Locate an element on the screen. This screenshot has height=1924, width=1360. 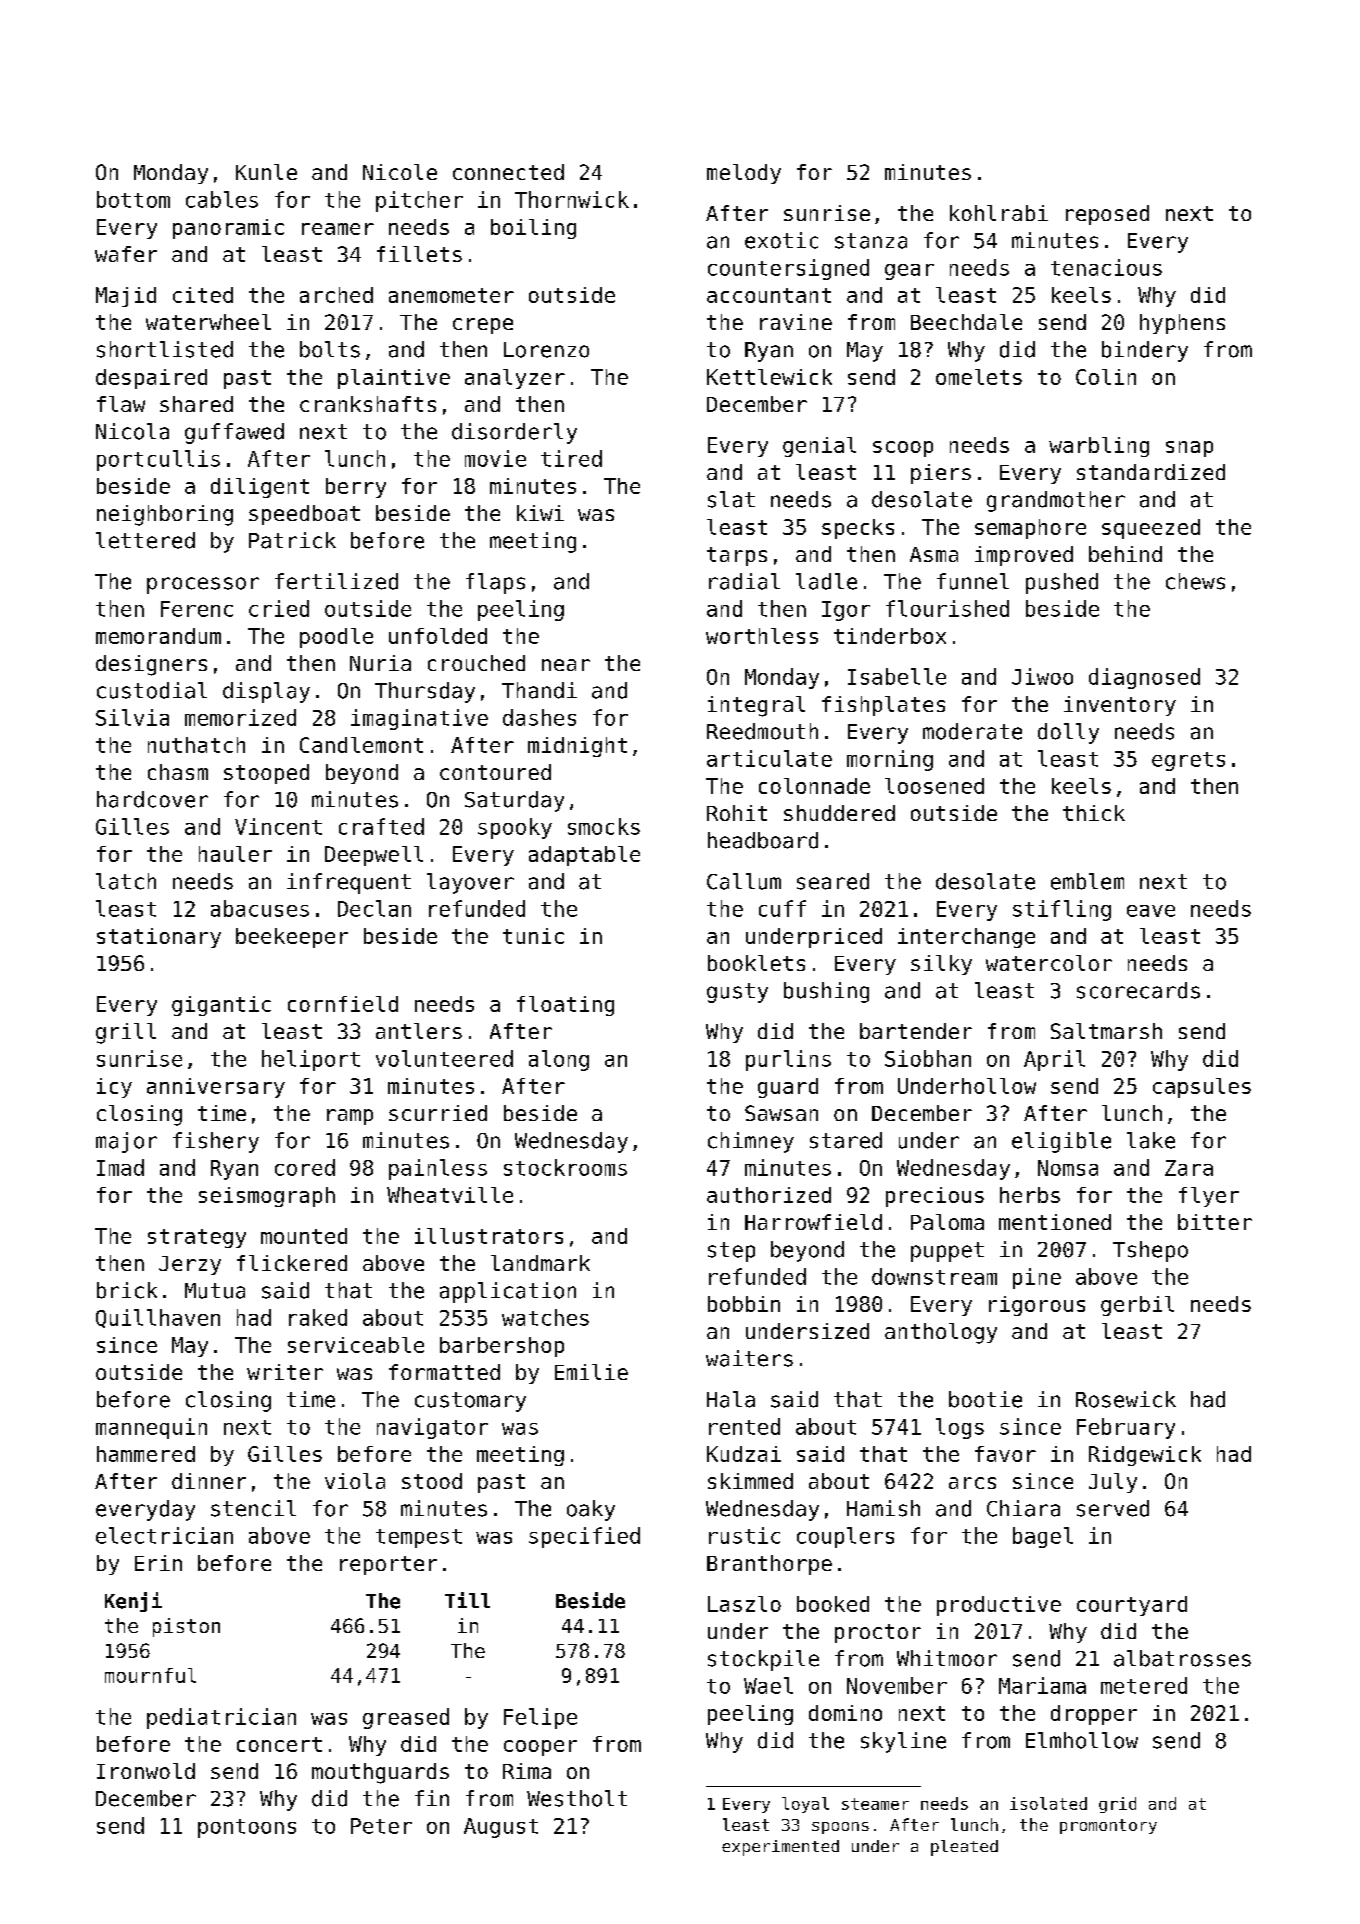
ladle is located at coordinates (826, 581).
